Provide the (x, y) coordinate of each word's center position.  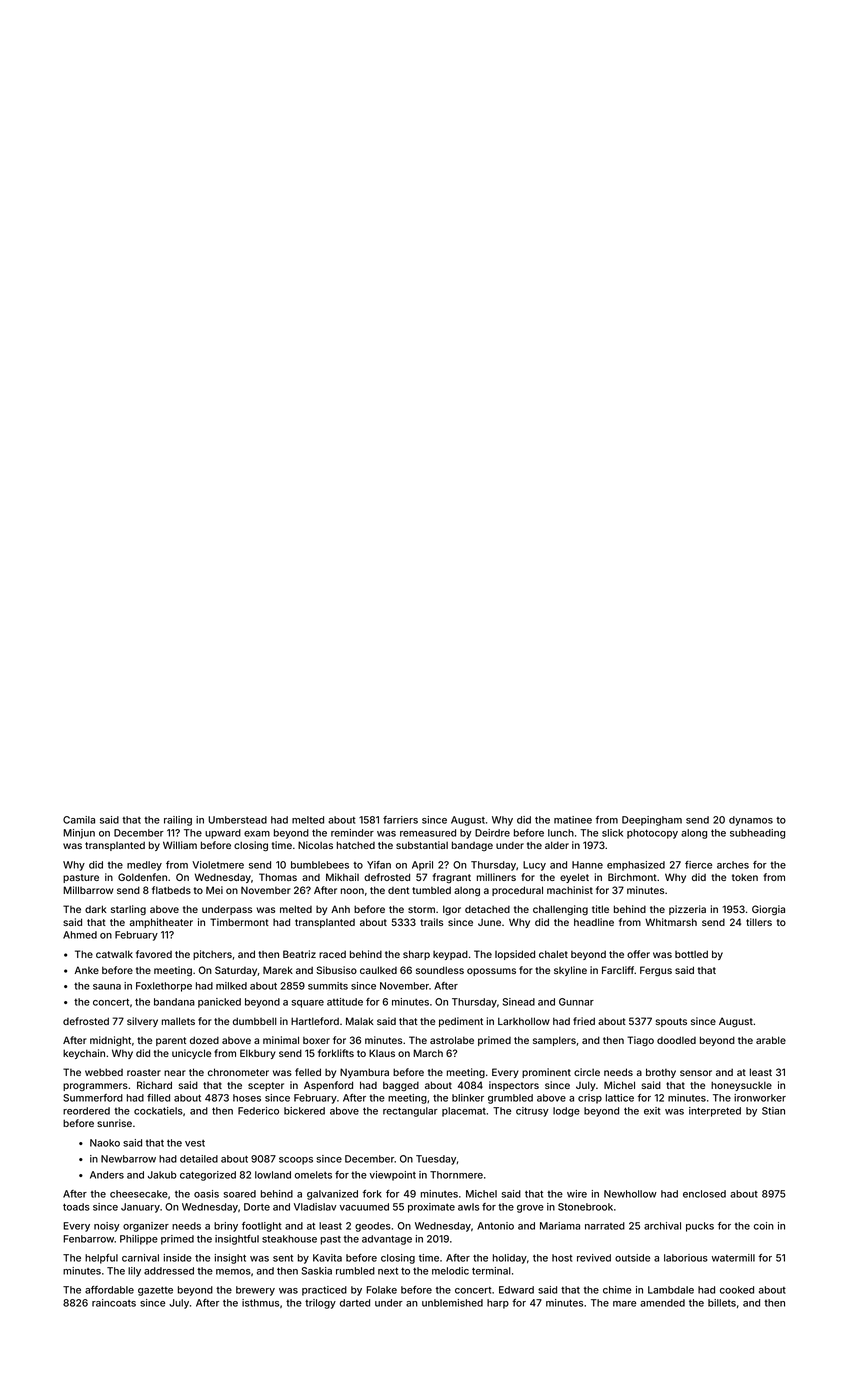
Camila (79, 820)
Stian (773, 1111)
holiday (510, 1259)
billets (722, 1303)
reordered (86, 1111)
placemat (464, 1112)
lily (134, 1272)
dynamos (751, 821)
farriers (400, 820)
